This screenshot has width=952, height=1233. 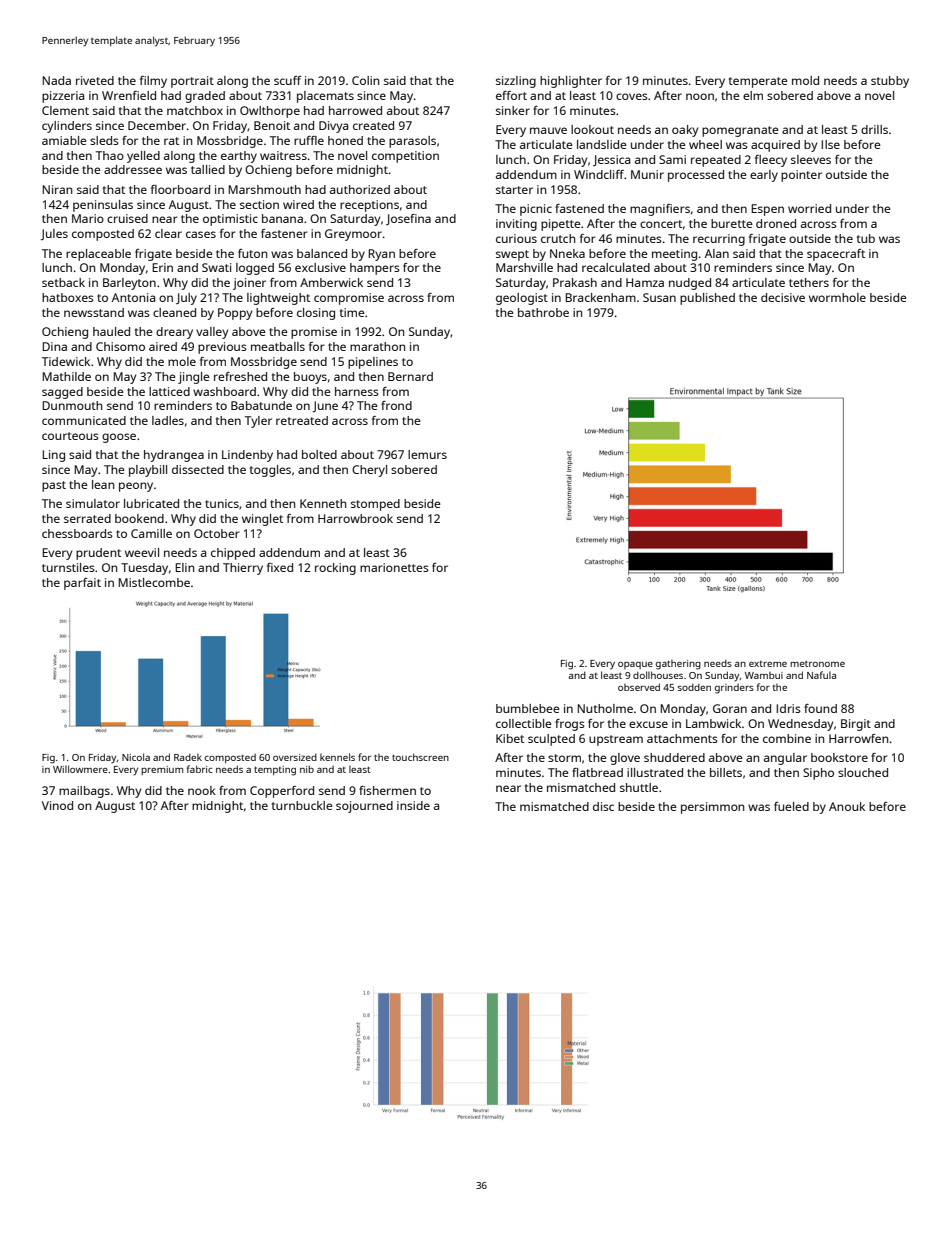 I want to click on scuff, so click(x=287, y=80).
